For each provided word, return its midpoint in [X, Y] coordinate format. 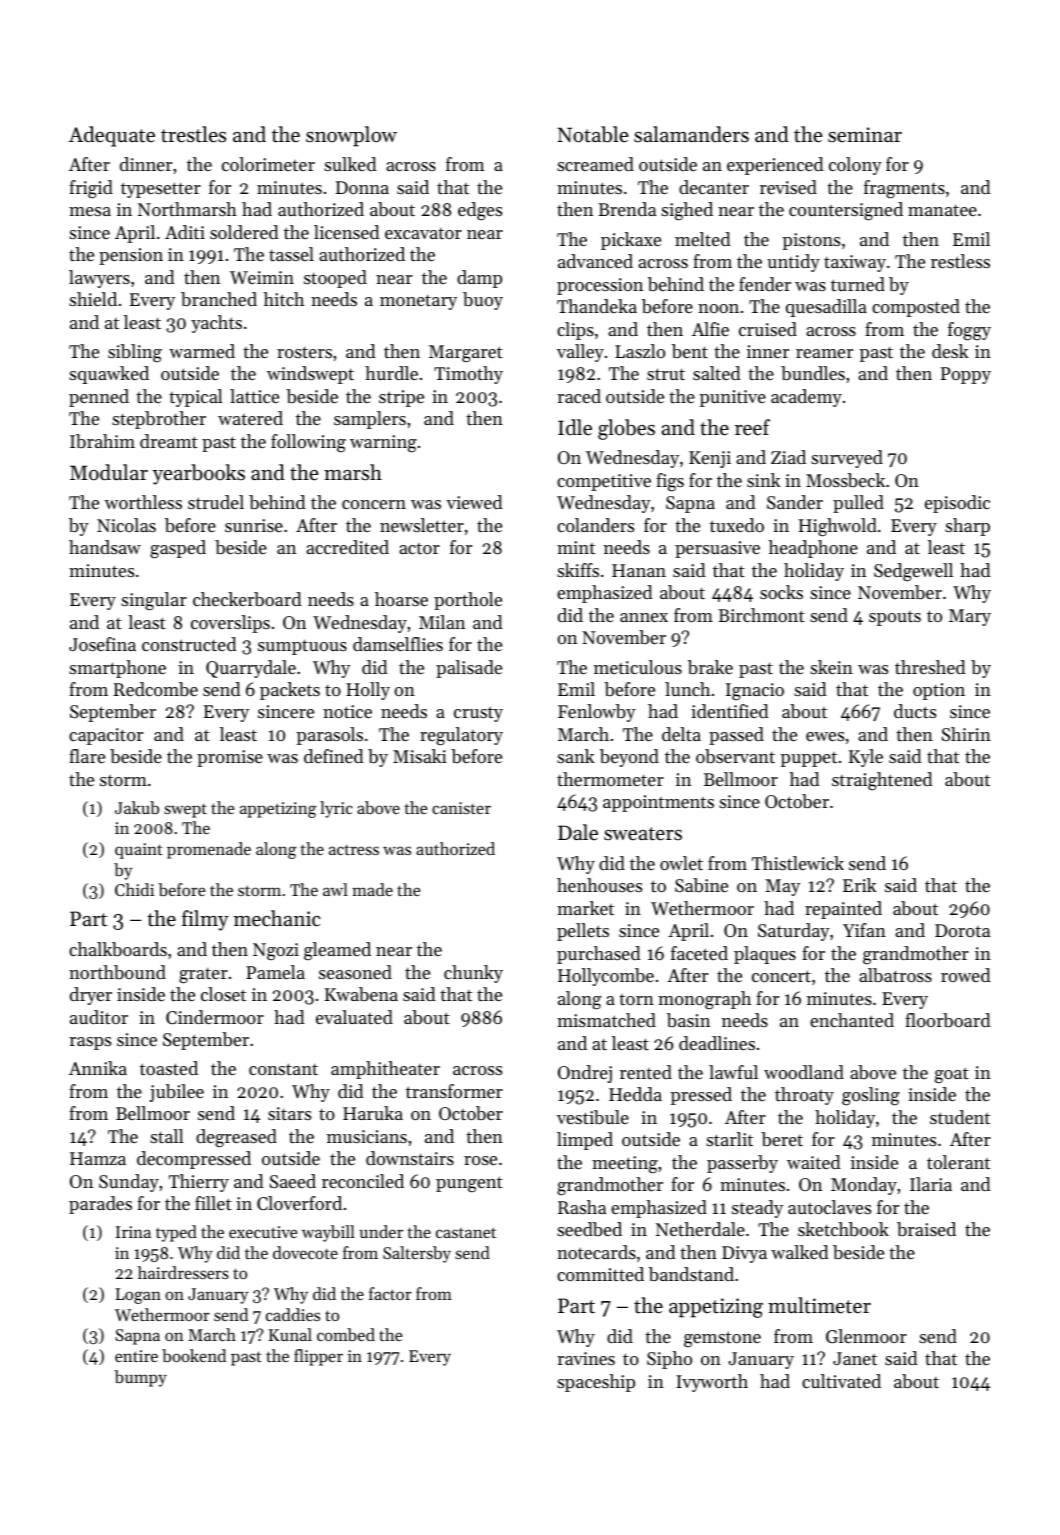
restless [960, 261]
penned [99, 398]
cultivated [841, 1381]
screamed [595, 164]
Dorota [962, 930]
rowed [966, 975]
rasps [90, 1043]
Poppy [966, 375]
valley [580, 353]
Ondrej [585, 1074]
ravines [586, 1358]
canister [461, 808]
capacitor [106, 736]
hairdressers [183, 1272]
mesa [90, 211]
